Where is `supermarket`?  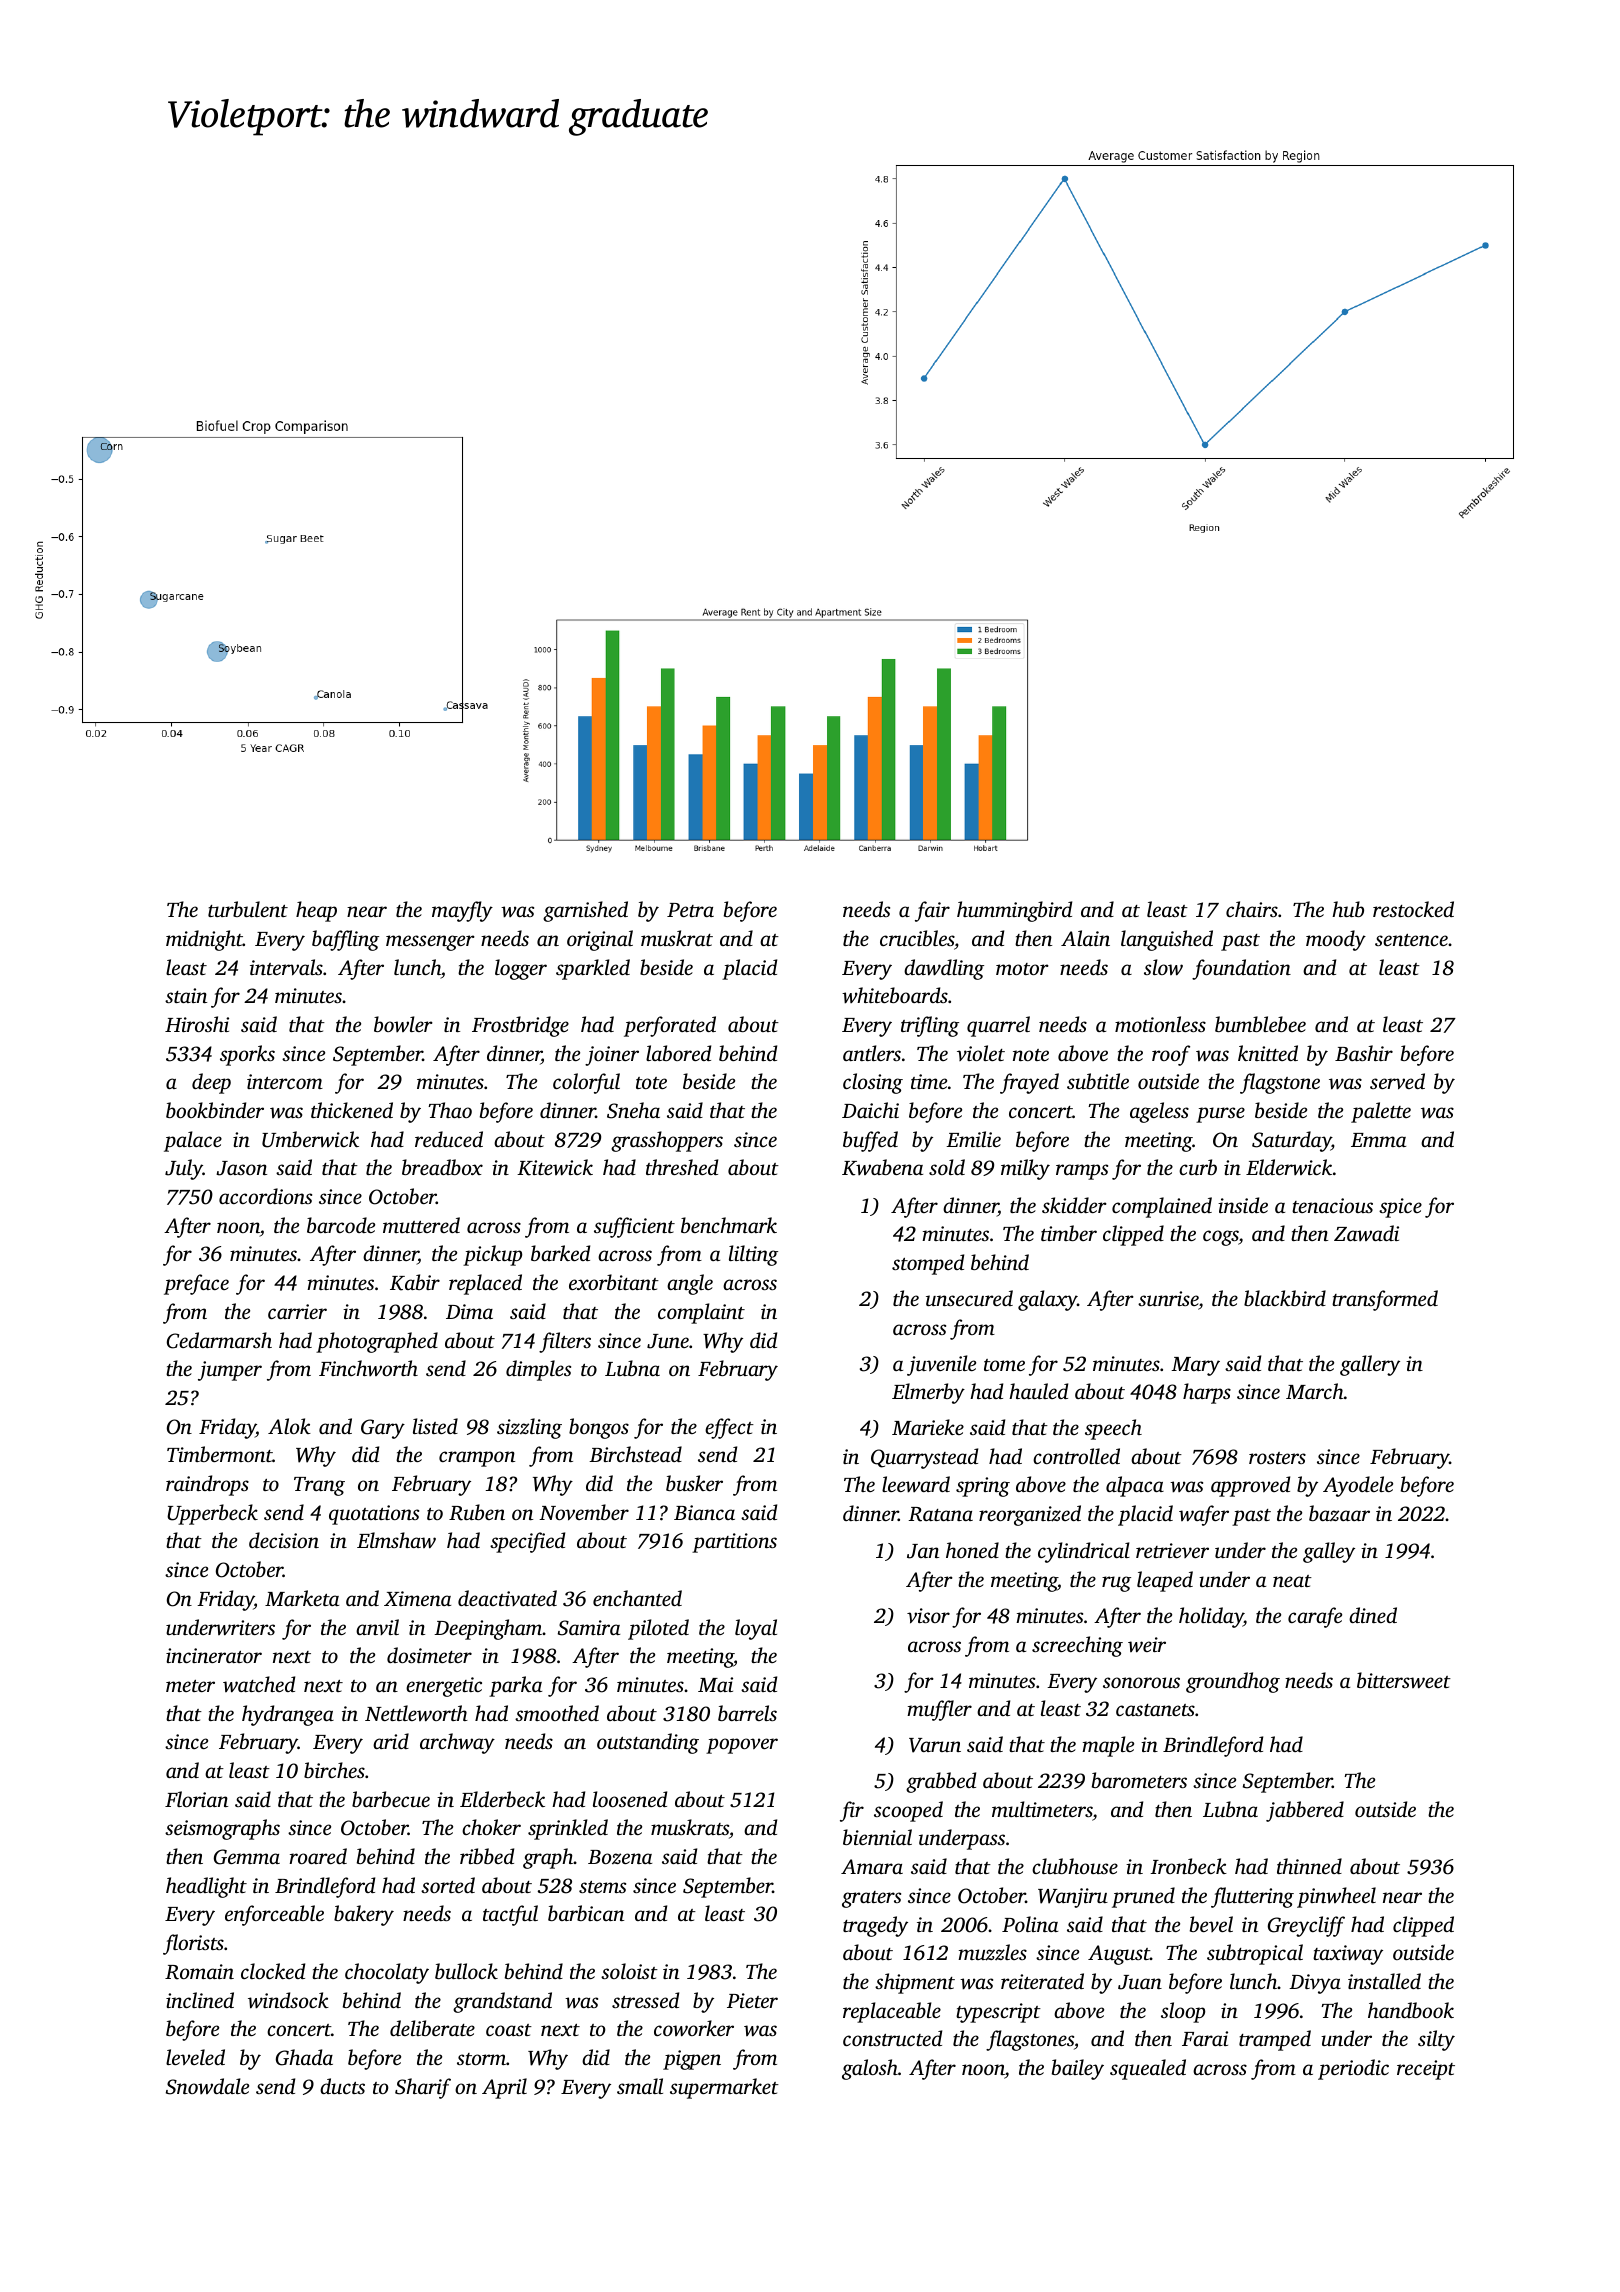
supermarket is located at coordinates (724, 2088).
